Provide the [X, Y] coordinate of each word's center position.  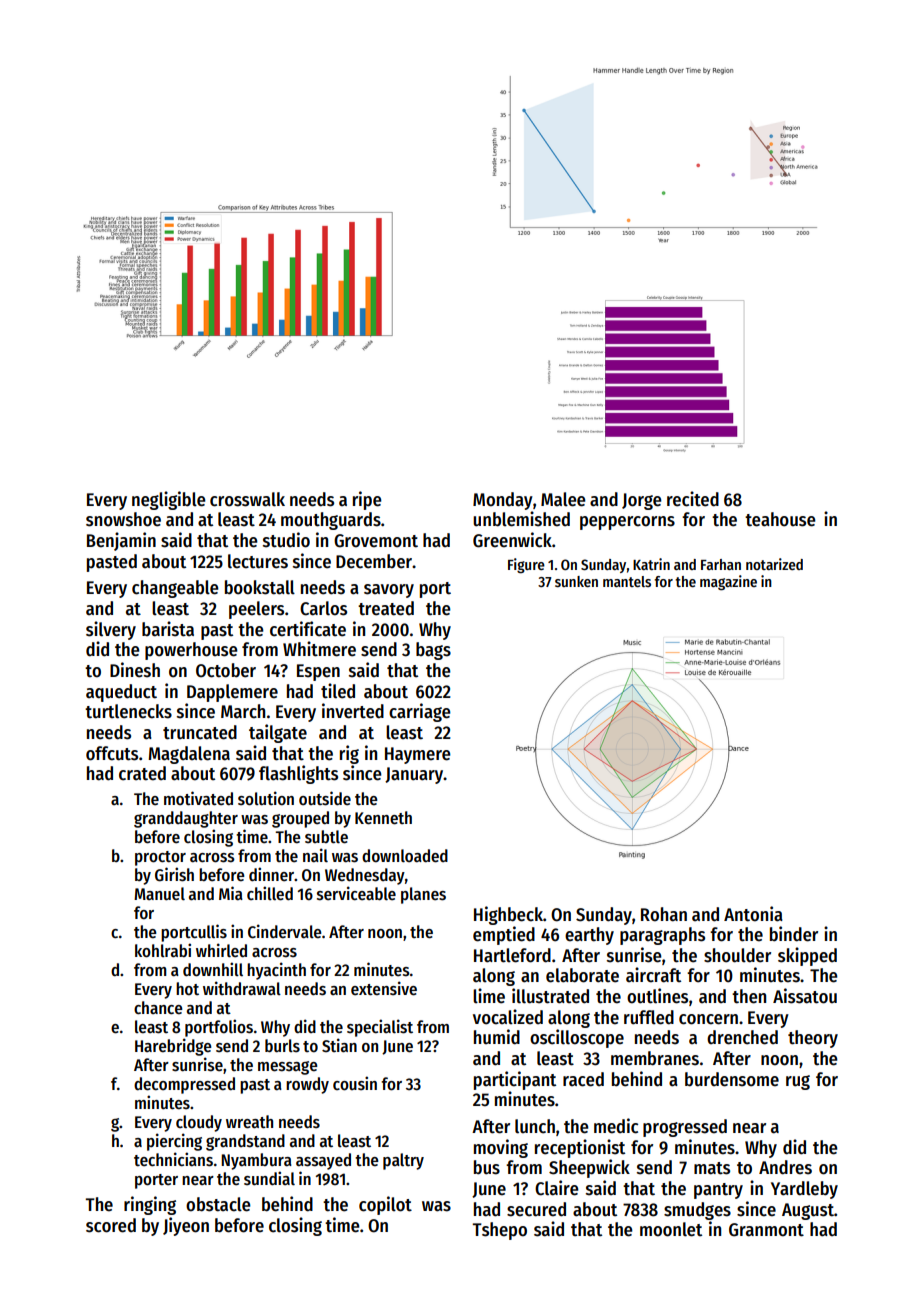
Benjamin [121, 541]
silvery [111, 630]
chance [158, 1008]
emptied [504, 935]
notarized [774, 564]
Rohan [664, 914]
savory [389, 591]
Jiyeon [186, 1226]
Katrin [651, 564]
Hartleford [512, 955]
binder [794, 934]
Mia [231, 893]
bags [433, 651]
